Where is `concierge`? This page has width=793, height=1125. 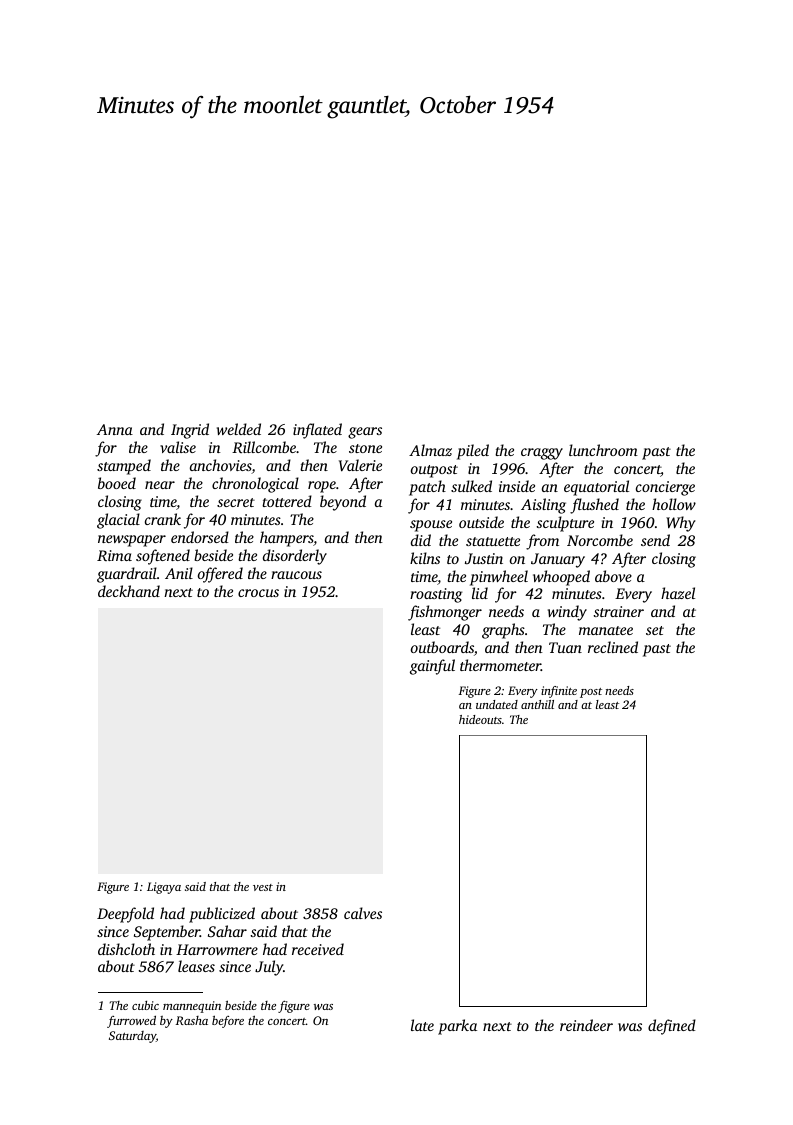
concierge is located at coordinates (665, 488).
